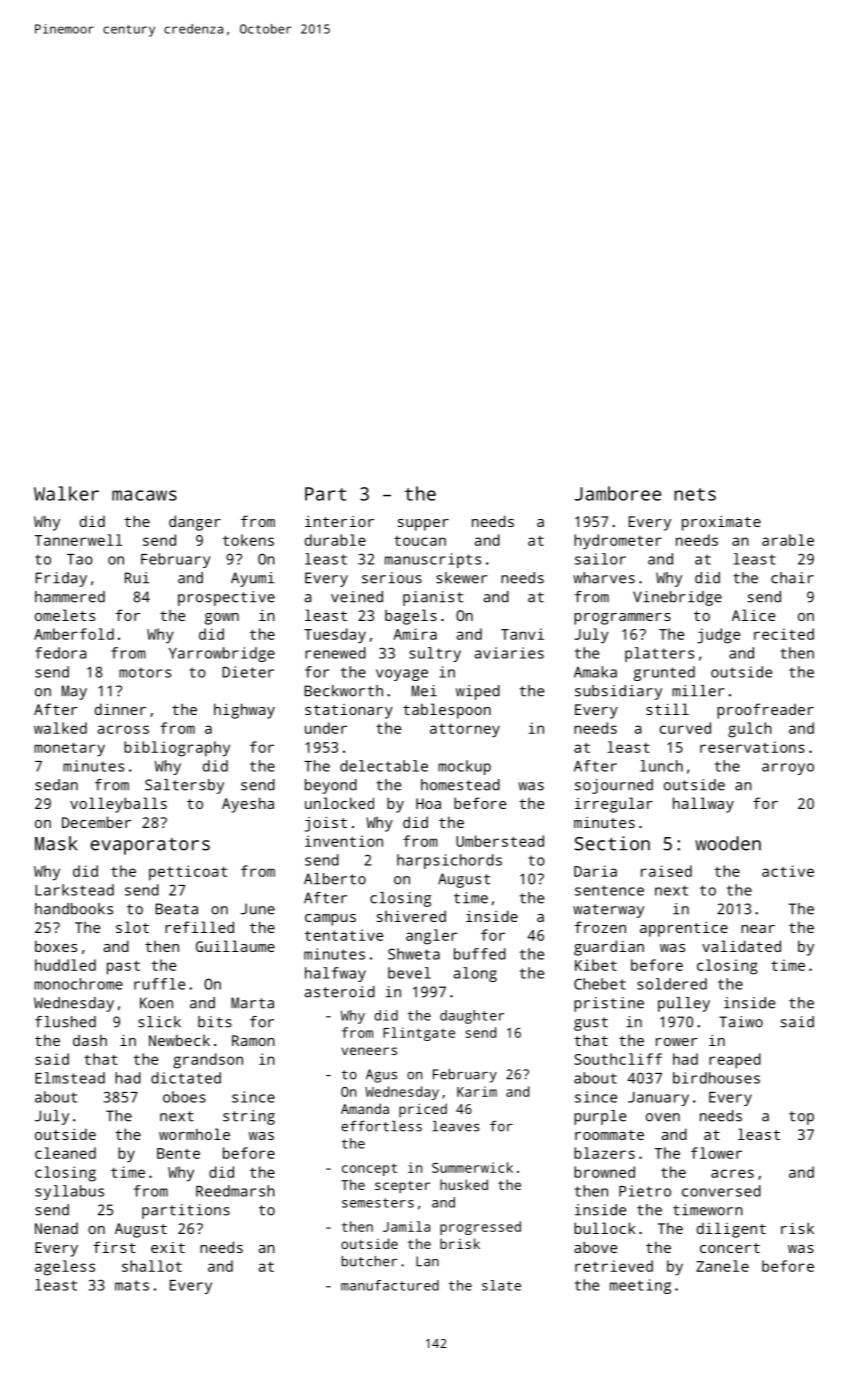 This screenshot has height=1400, width=849. I want to click on ageless, so click(65, 1268).
